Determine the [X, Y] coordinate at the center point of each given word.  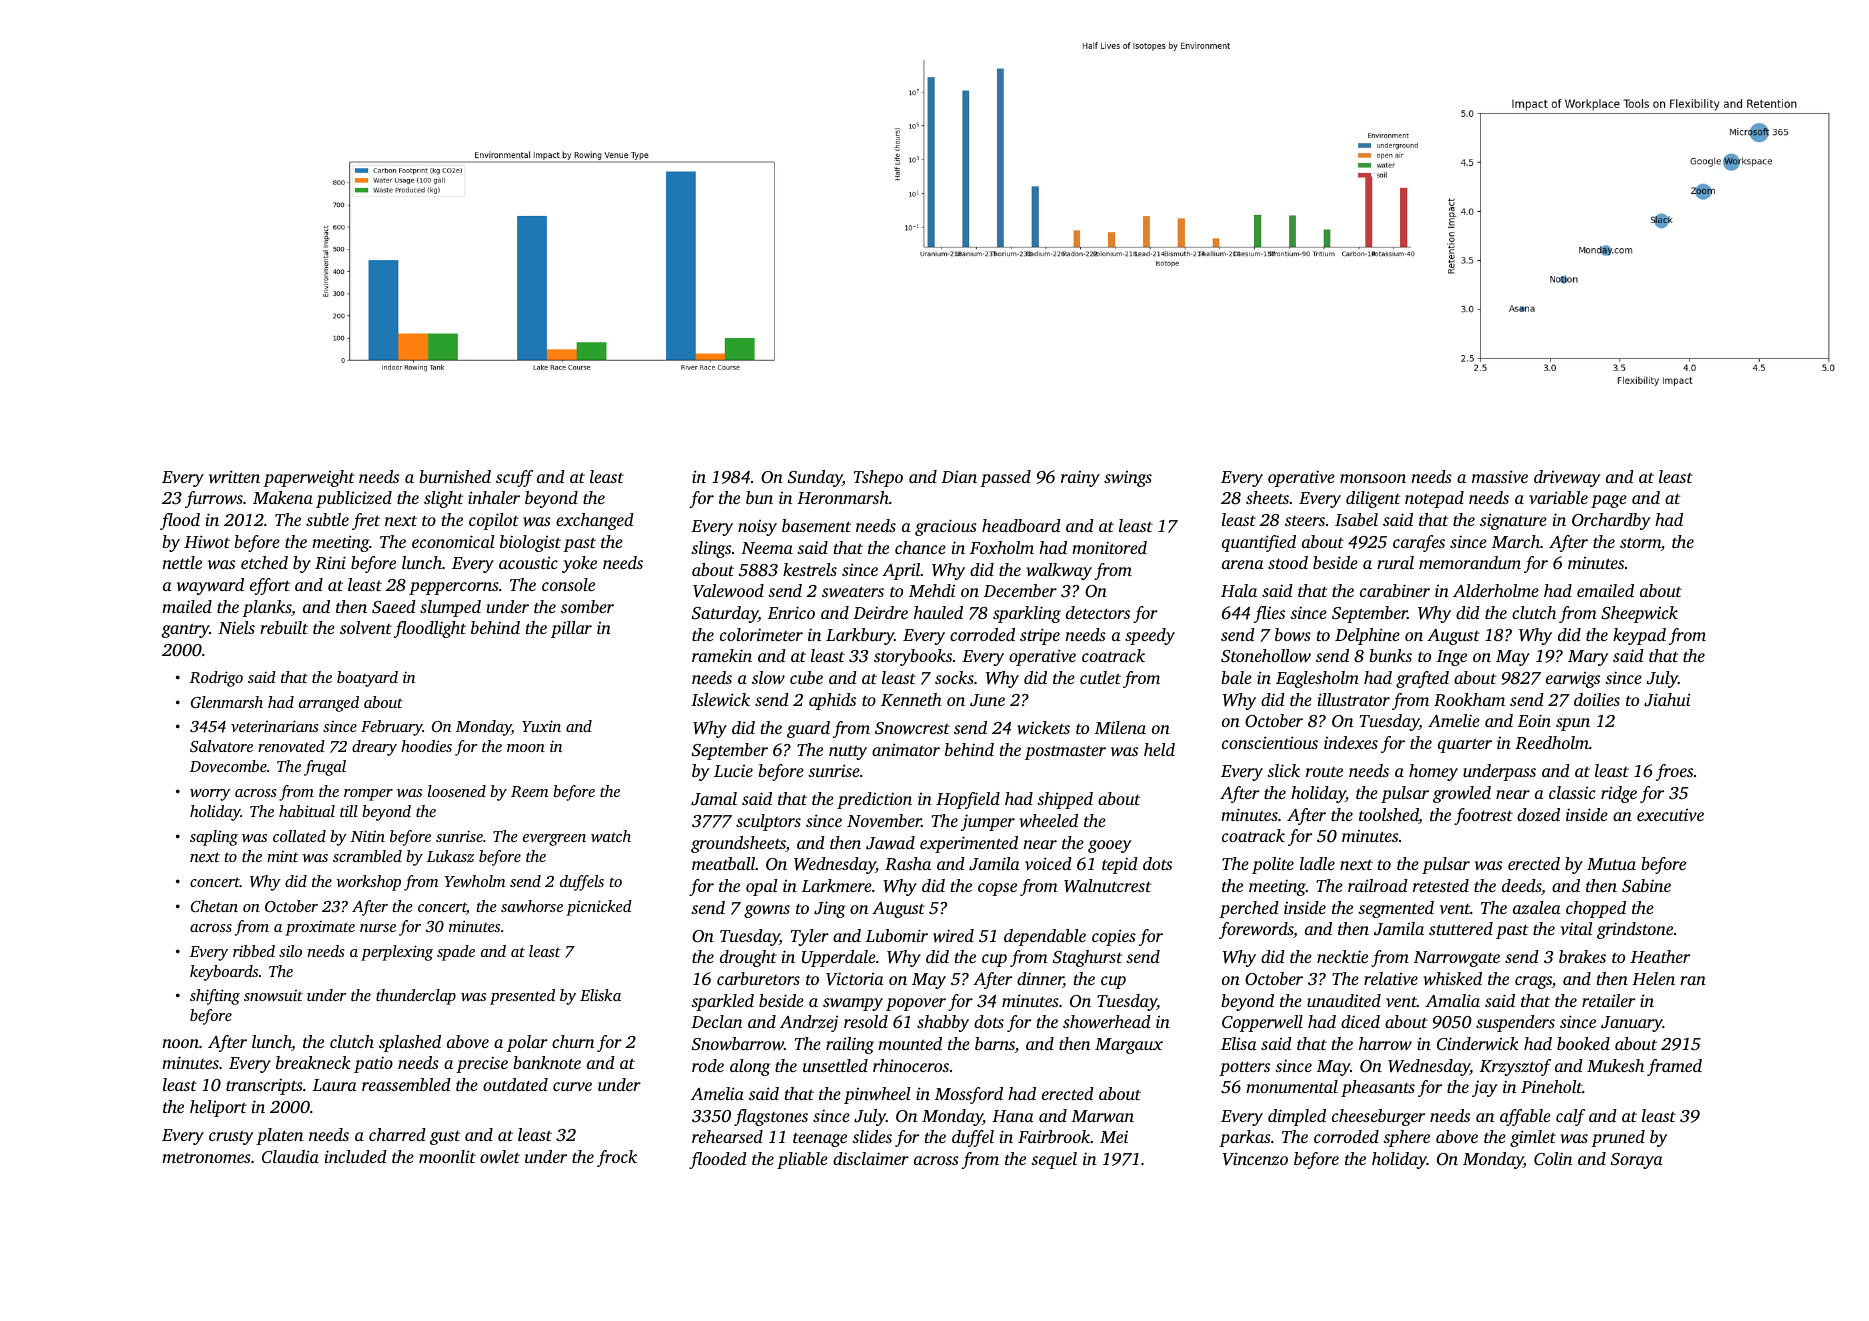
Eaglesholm [1317, 679]
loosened [457, 791]
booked [1583, 1043]
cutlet [1100, 677]
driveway [1567, 478]
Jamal [714, 799]
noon [181, 1043]
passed [1005, 478]
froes [1674, 772]
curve [572, 1086]
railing [850, 1045]
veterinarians [274, 726]
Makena [283, 497]
